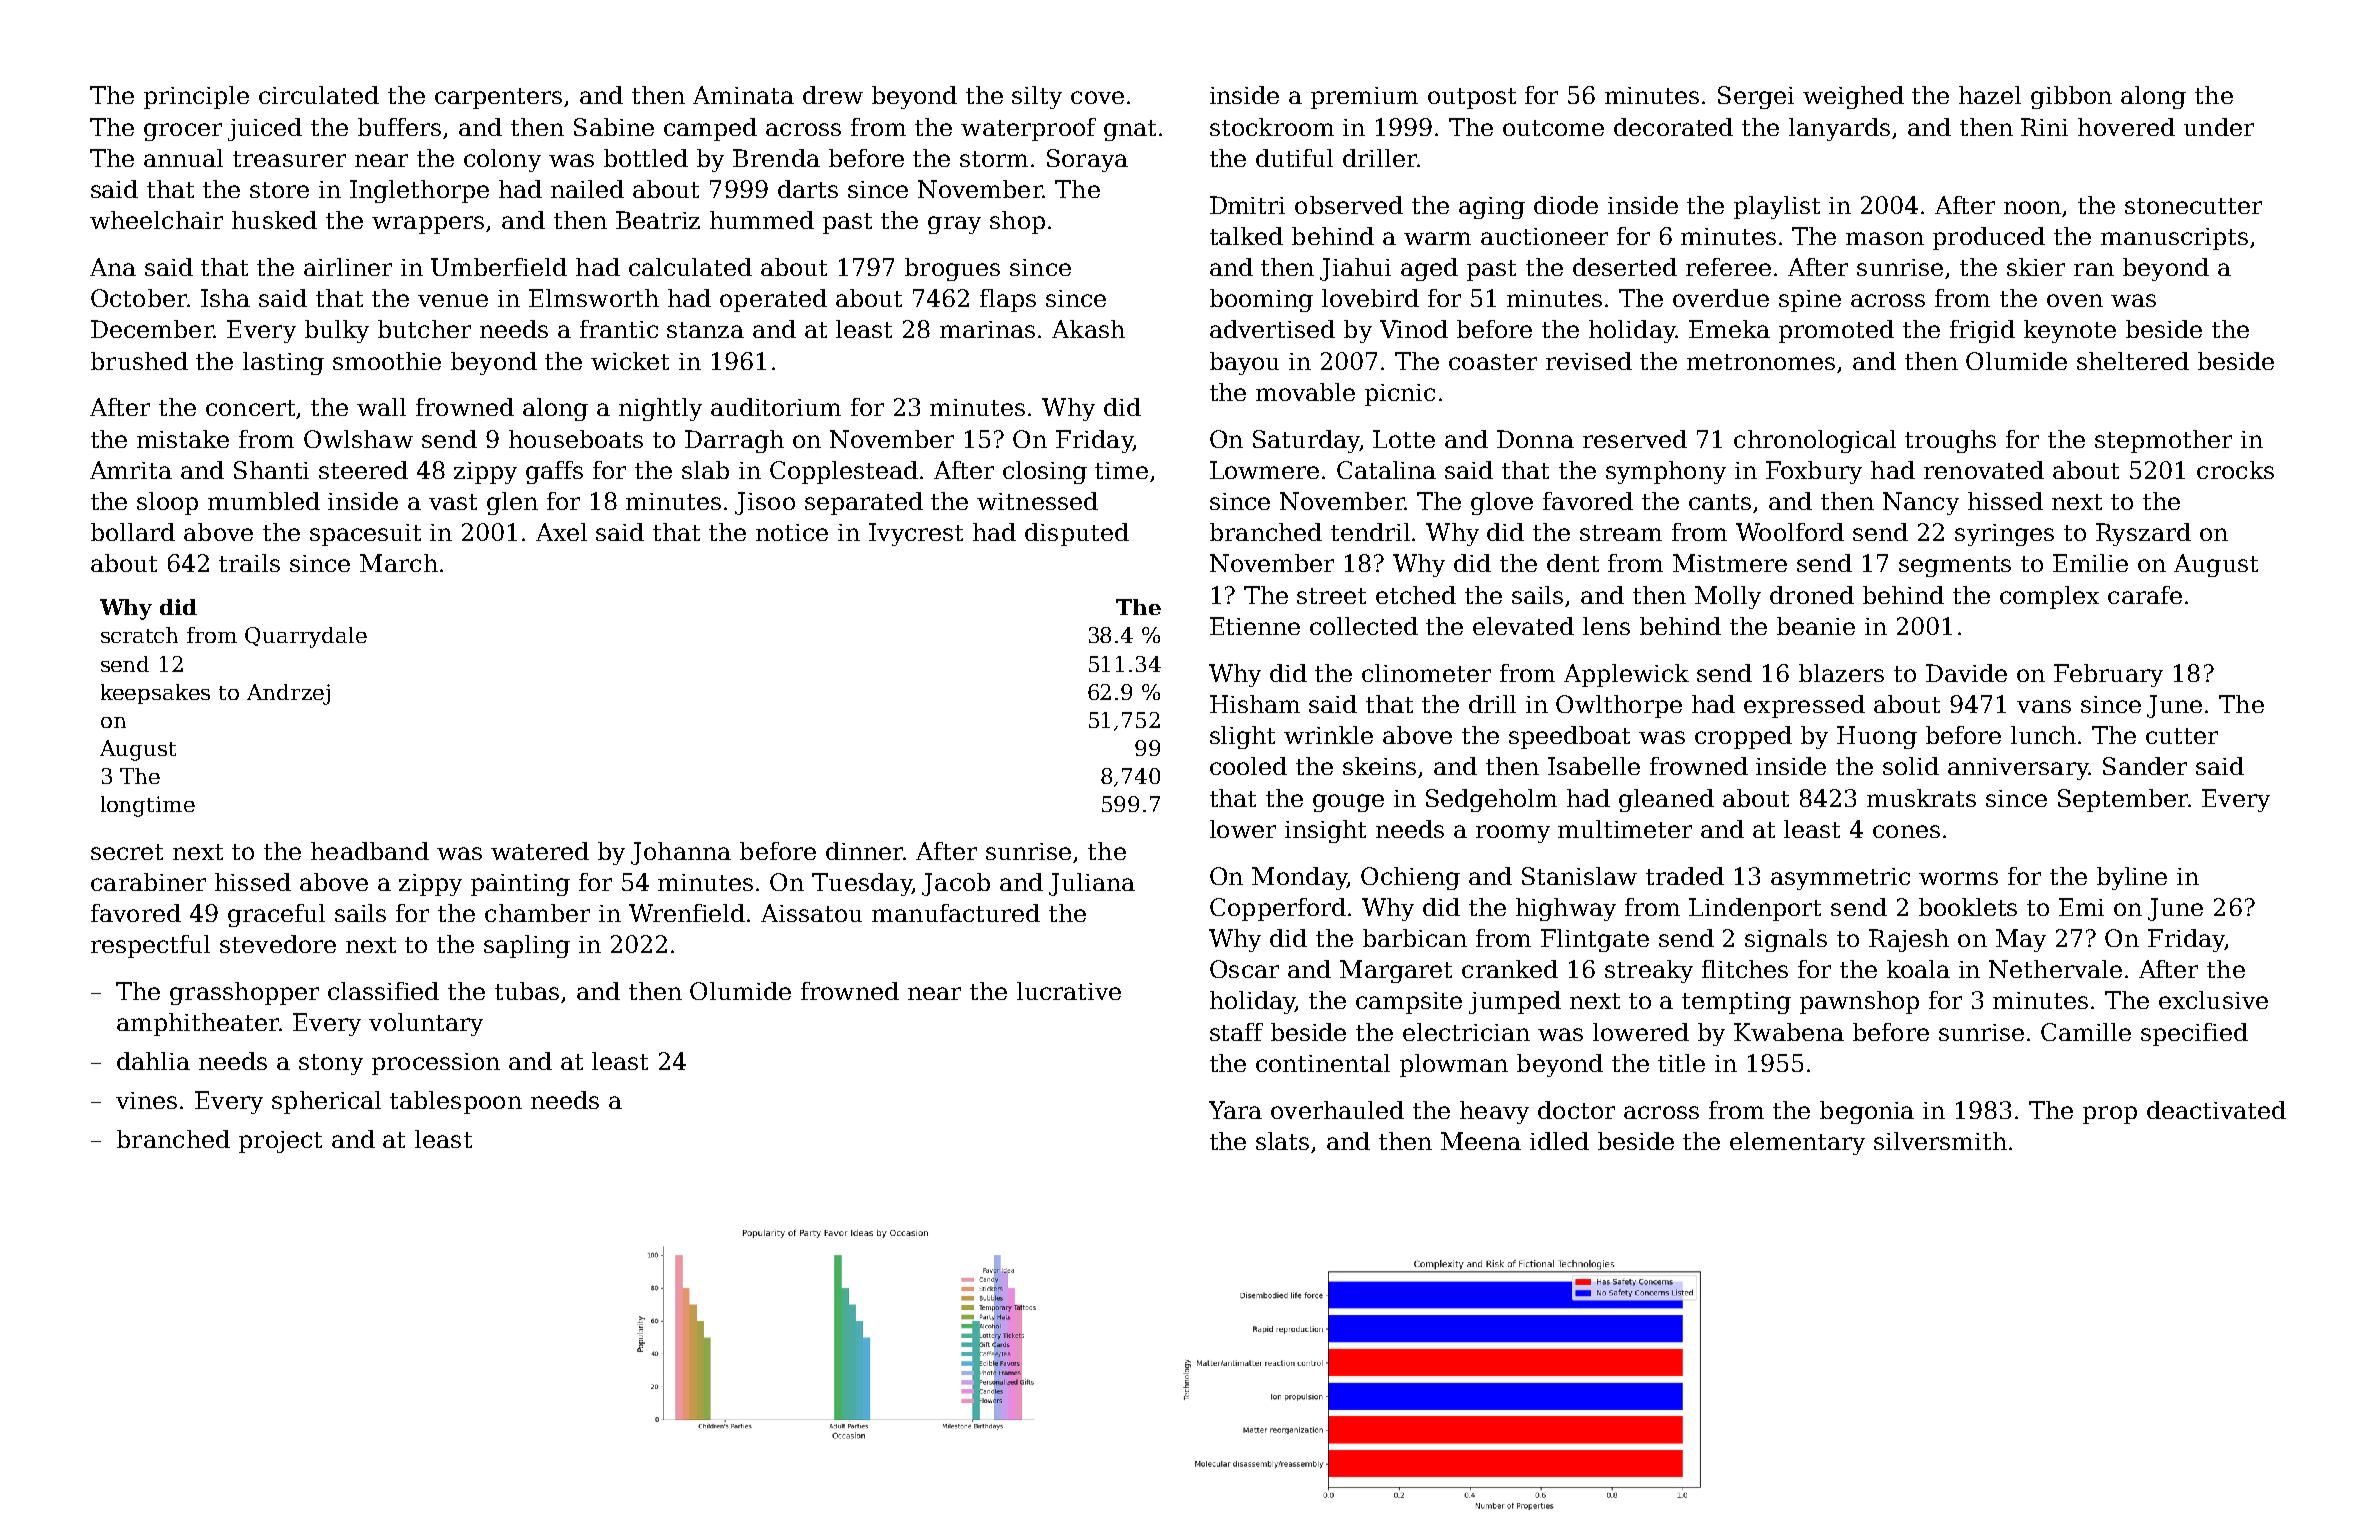 The height and width of the image is (1540, 2380). What do you see at coordinates (1037, 501) in the image?
I see `witnessed` at bounding box center [1037, 501].
